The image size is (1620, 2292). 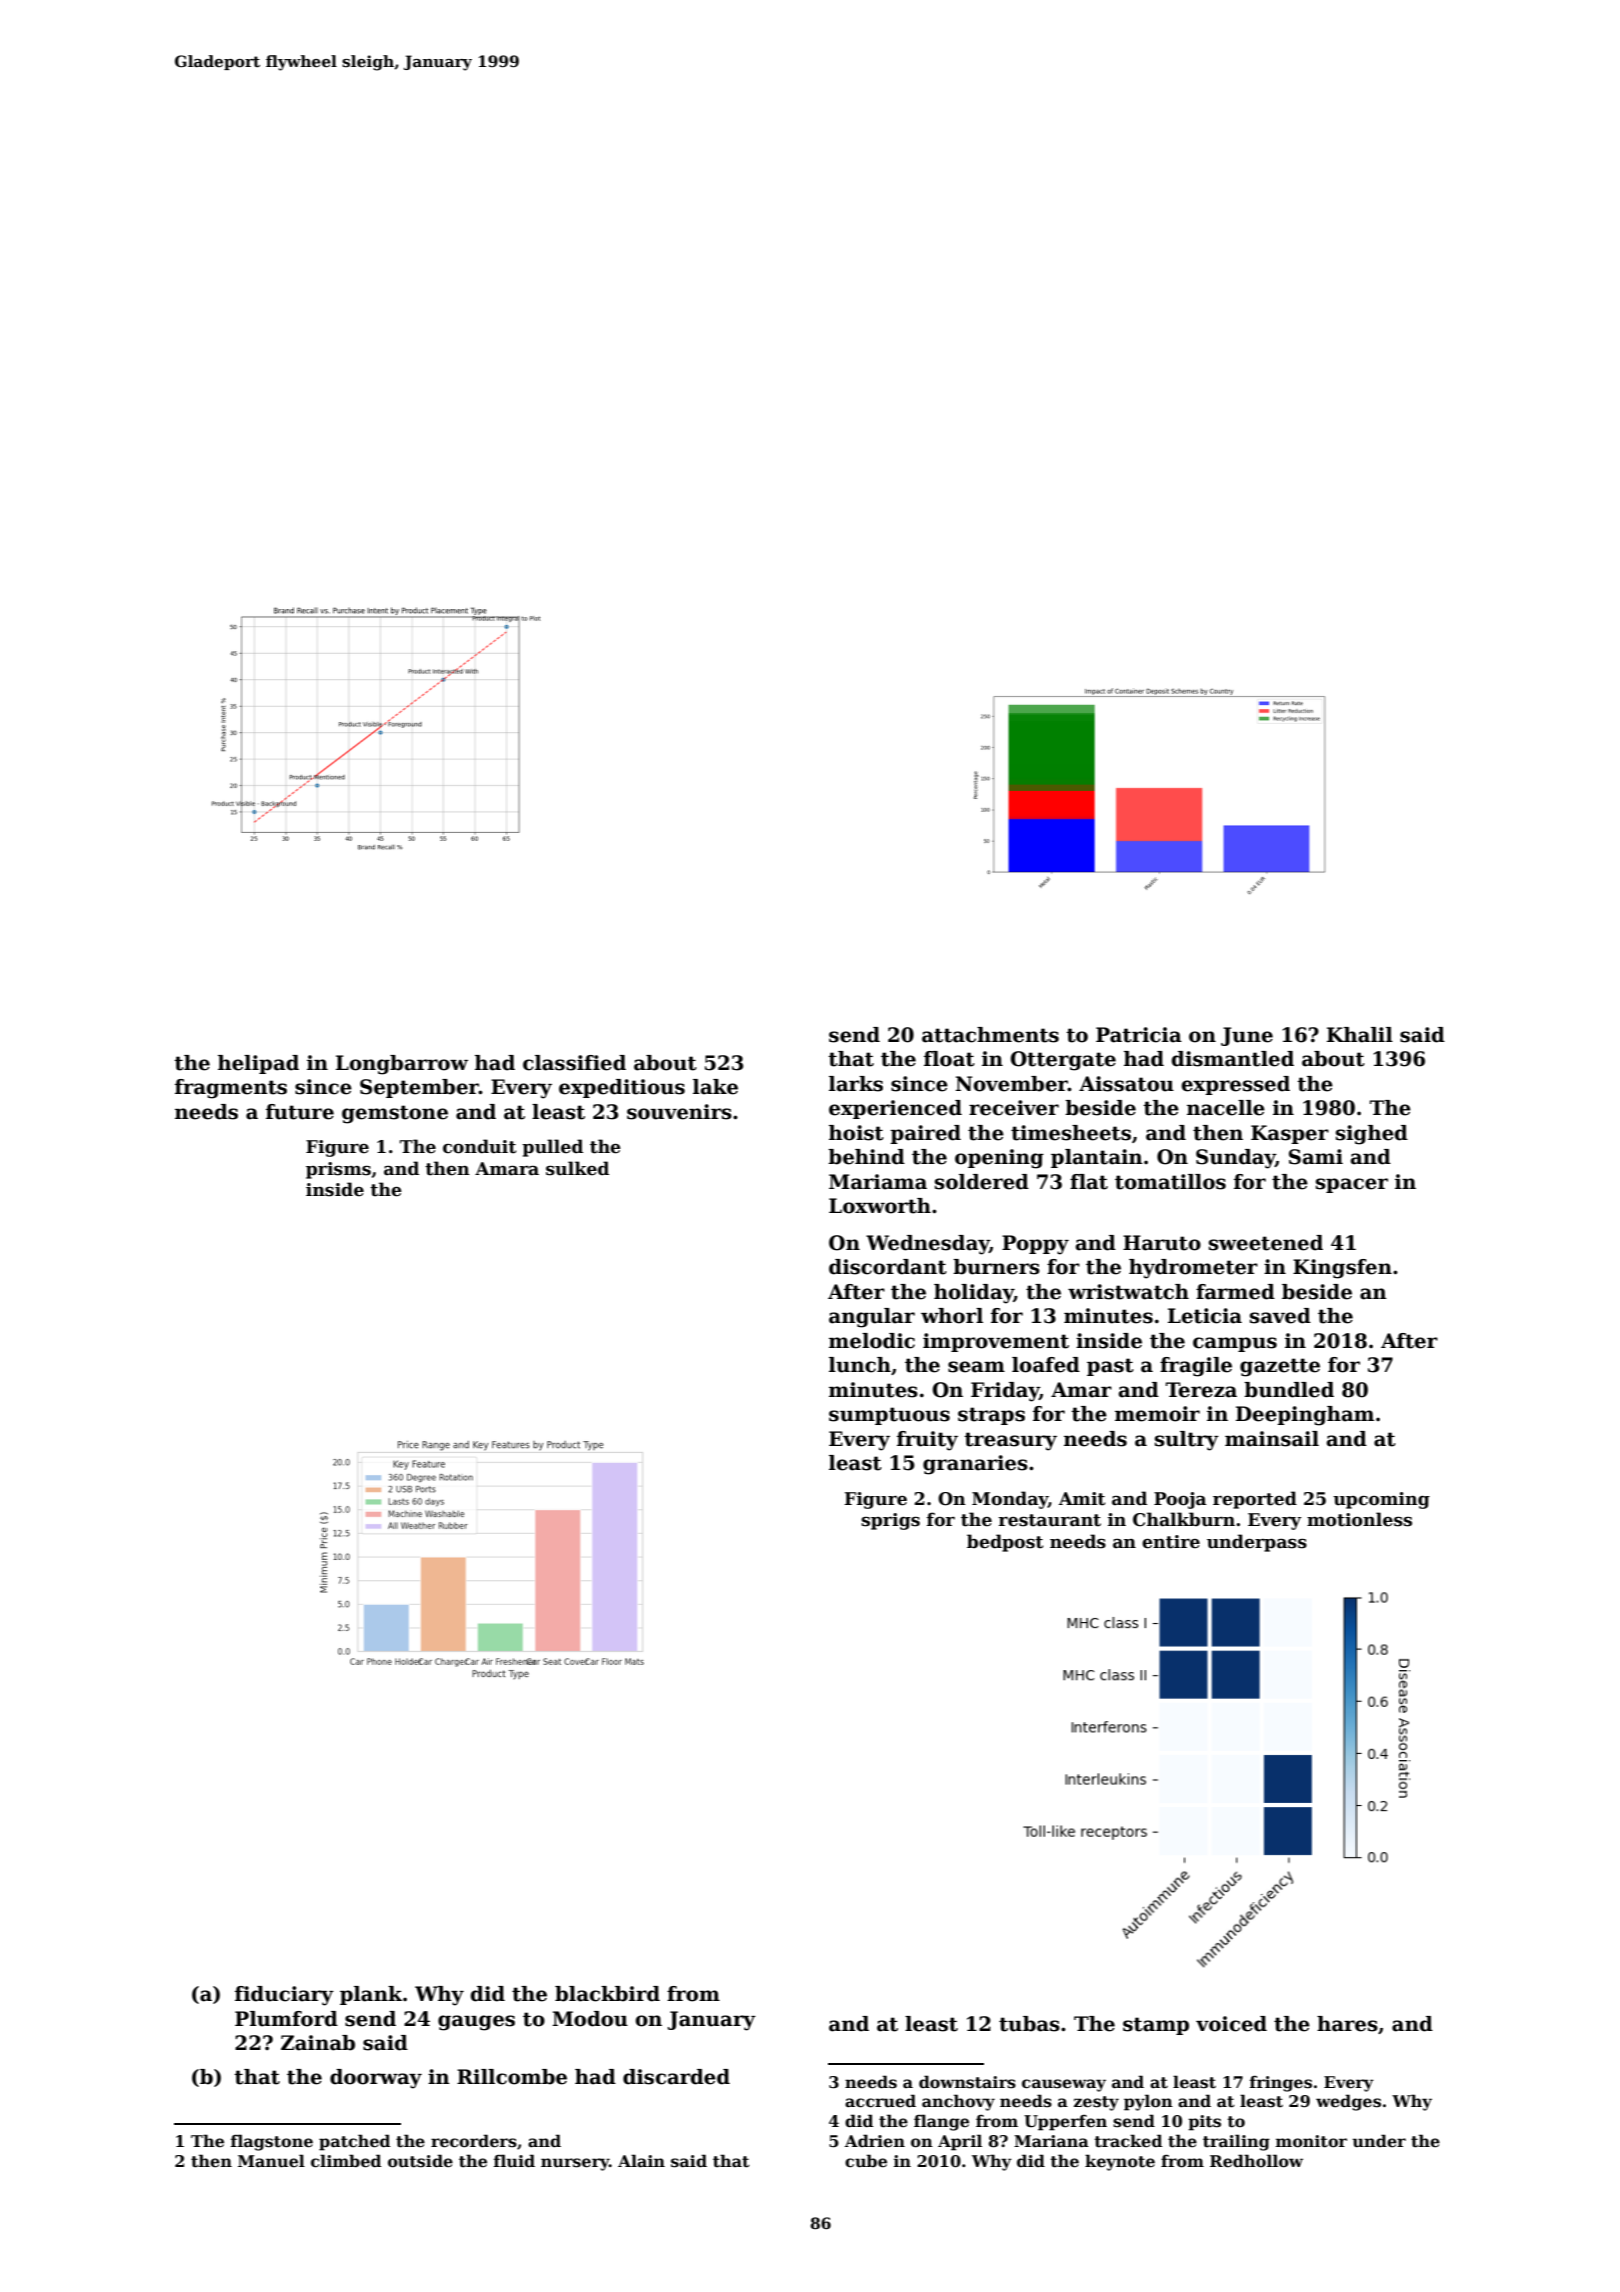 I want to click on sumptuous, so click(x=889, y=1416).
